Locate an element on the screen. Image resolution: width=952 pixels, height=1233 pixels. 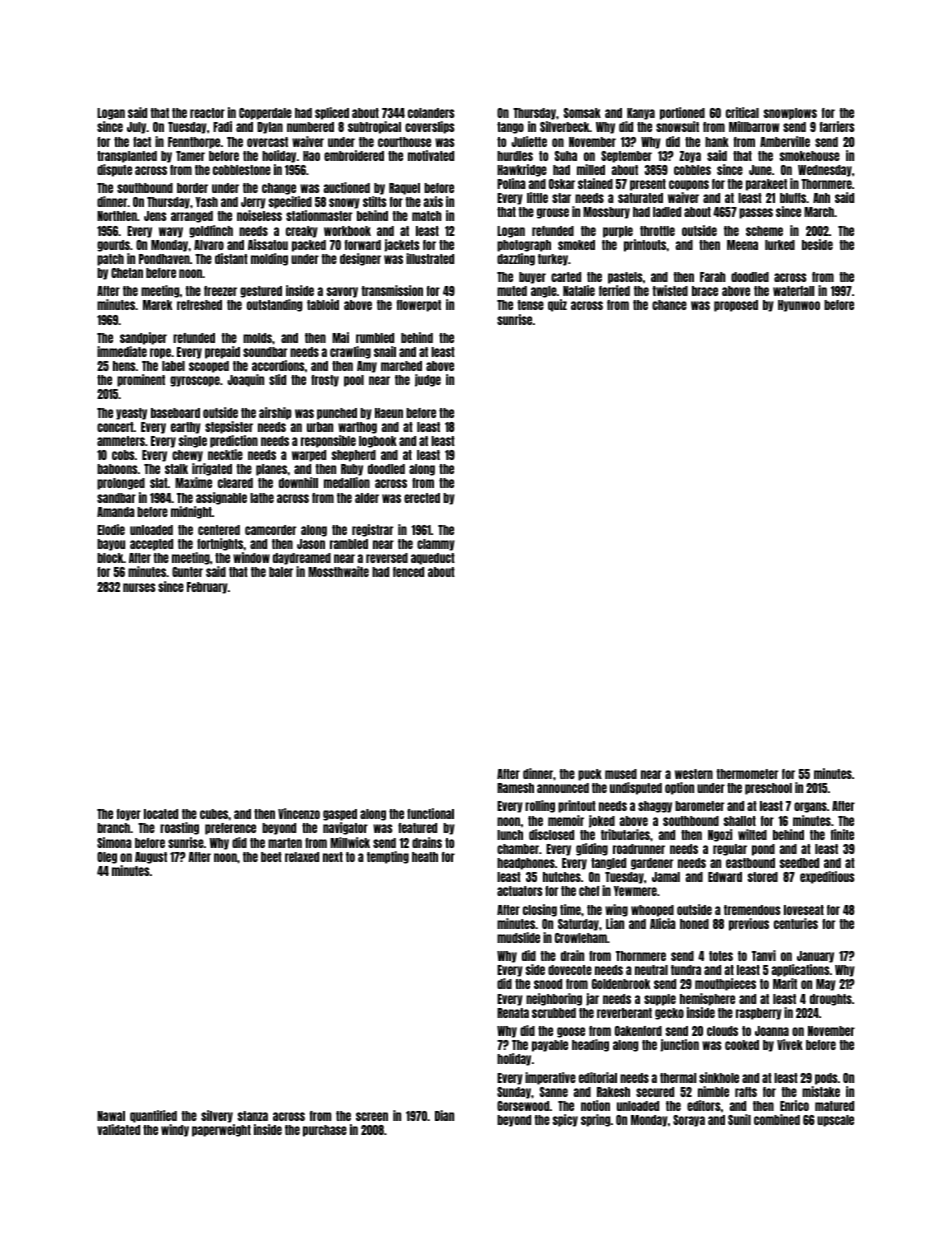
colanders is located at coordinates (431, 113).
